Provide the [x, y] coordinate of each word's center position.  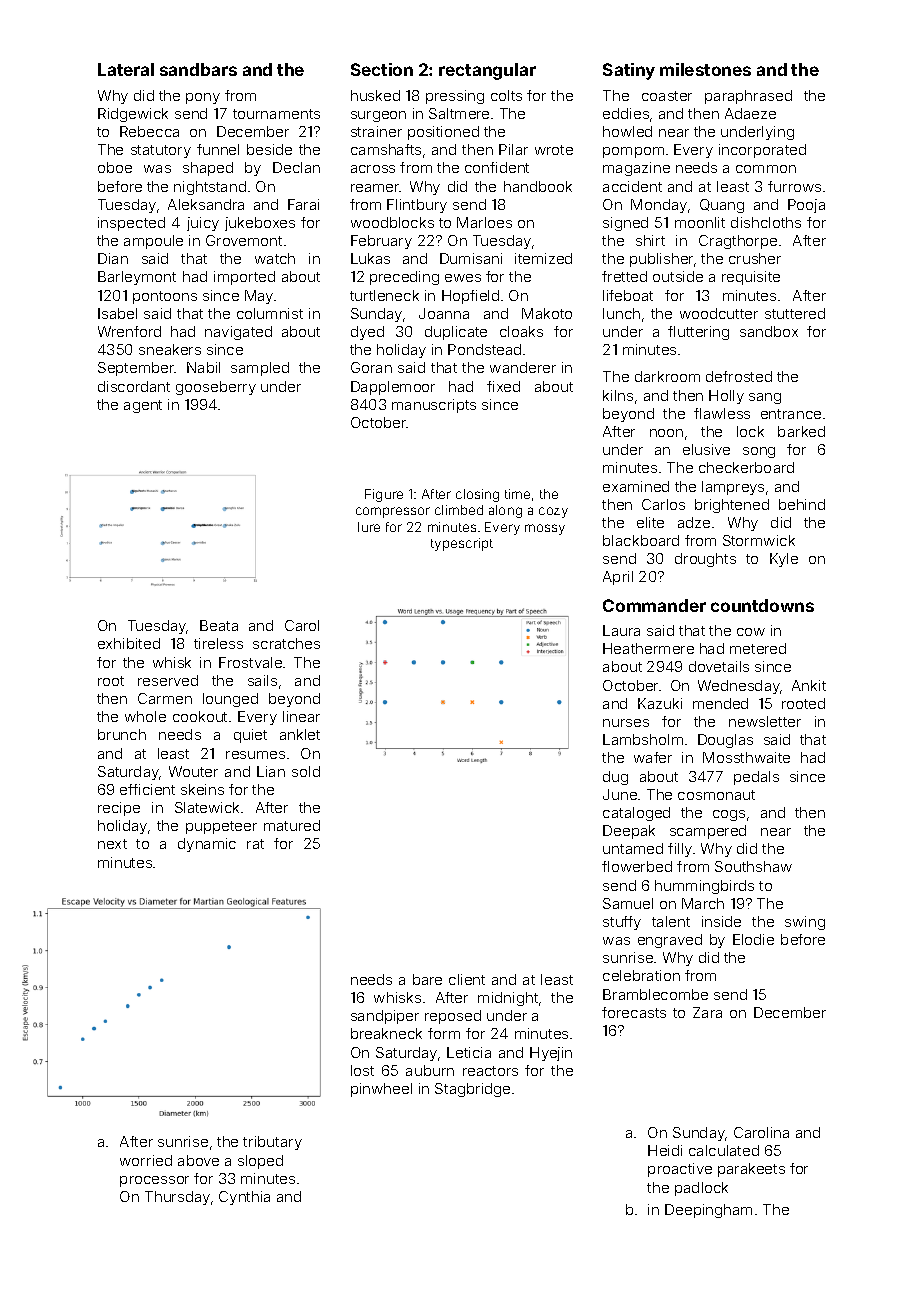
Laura [621, 630]
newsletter [765, 721]
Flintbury [417, 206]
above [198, 1160]
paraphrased [748, 97]
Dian [113, 258]
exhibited [129, 643]
